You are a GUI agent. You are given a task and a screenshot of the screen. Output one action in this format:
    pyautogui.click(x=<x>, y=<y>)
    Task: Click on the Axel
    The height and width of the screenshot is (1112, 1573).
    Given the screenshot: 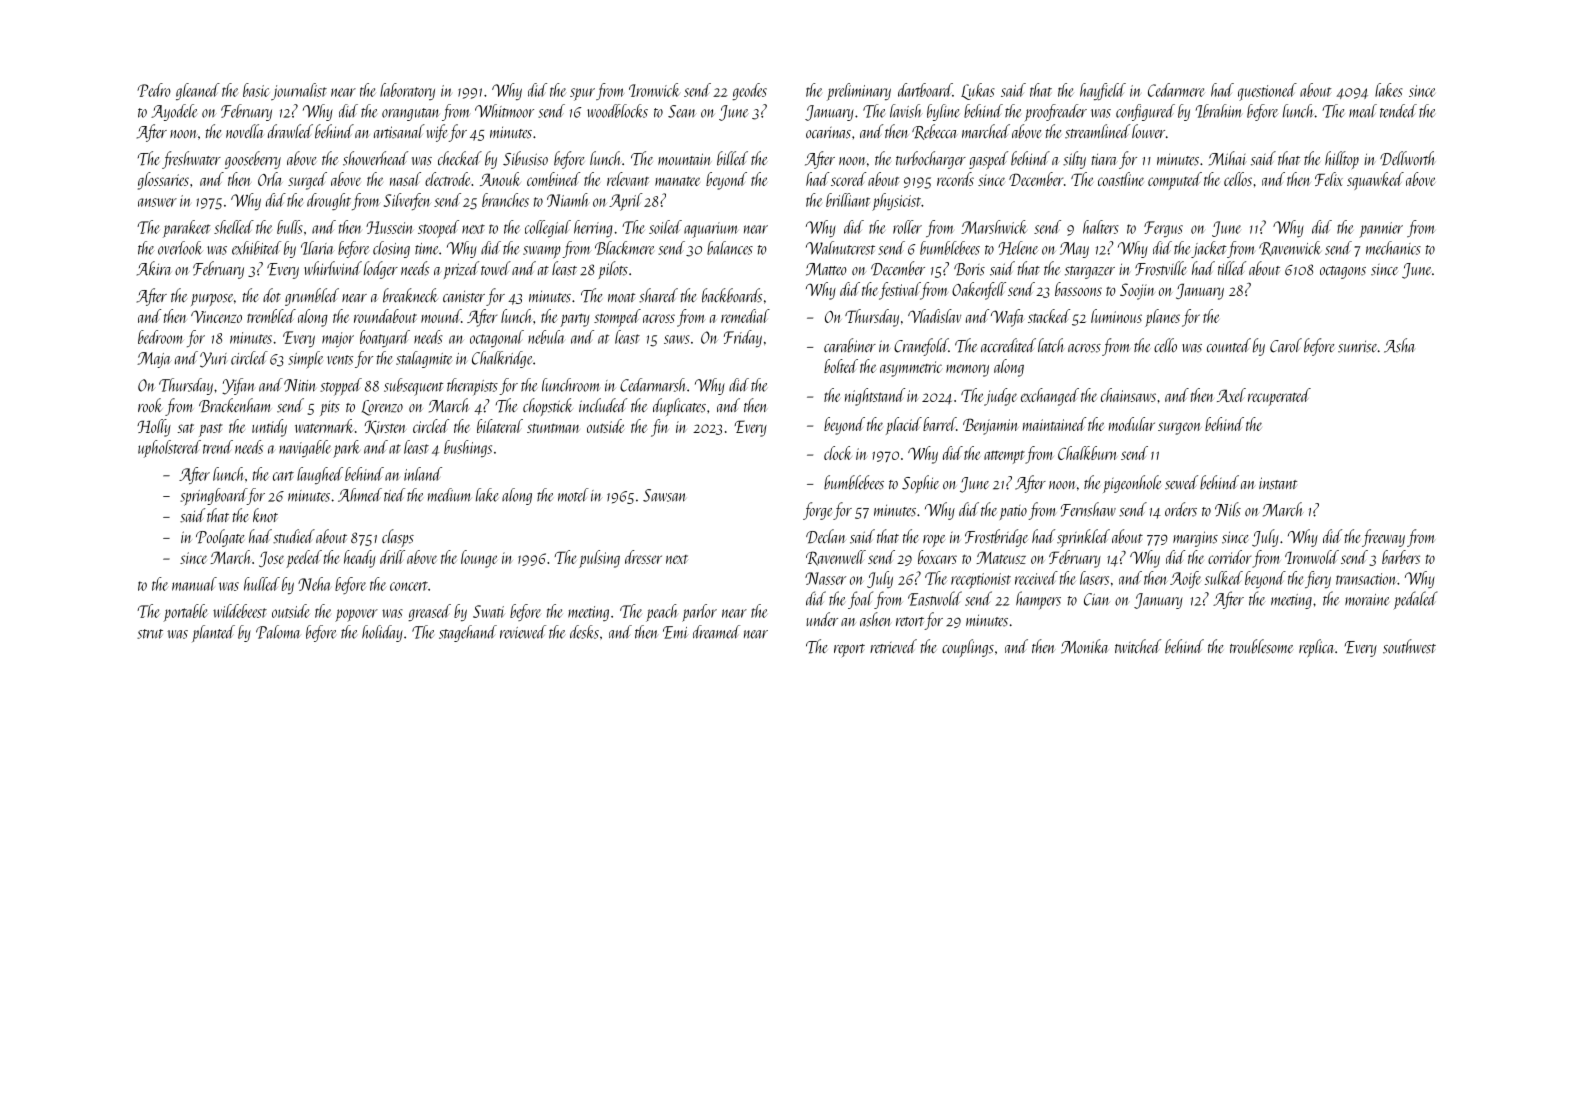 What is the action you would take?
    pyautogui.click(x=1231, y=395)
